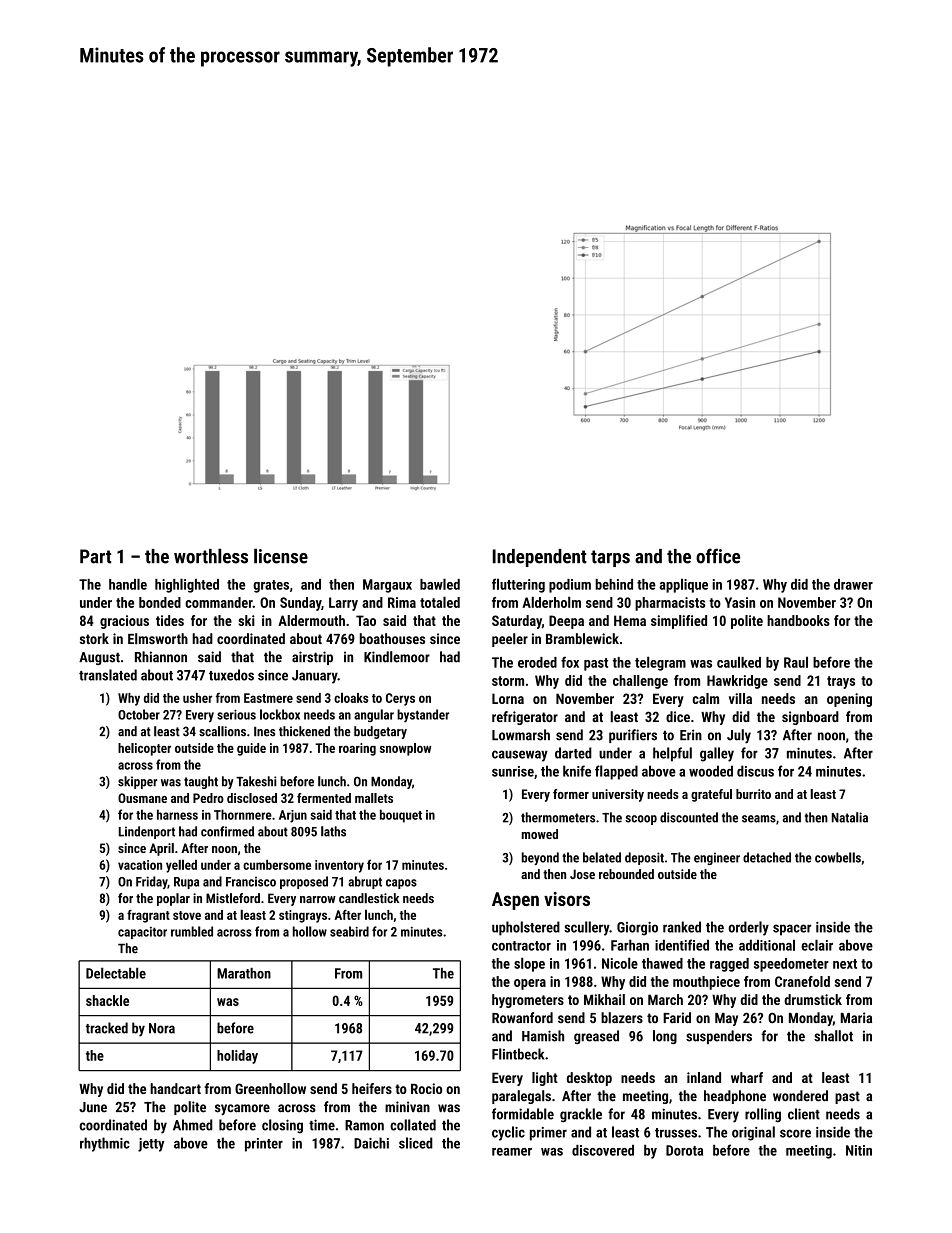  I want to click on caulked, so click(739, 662).
